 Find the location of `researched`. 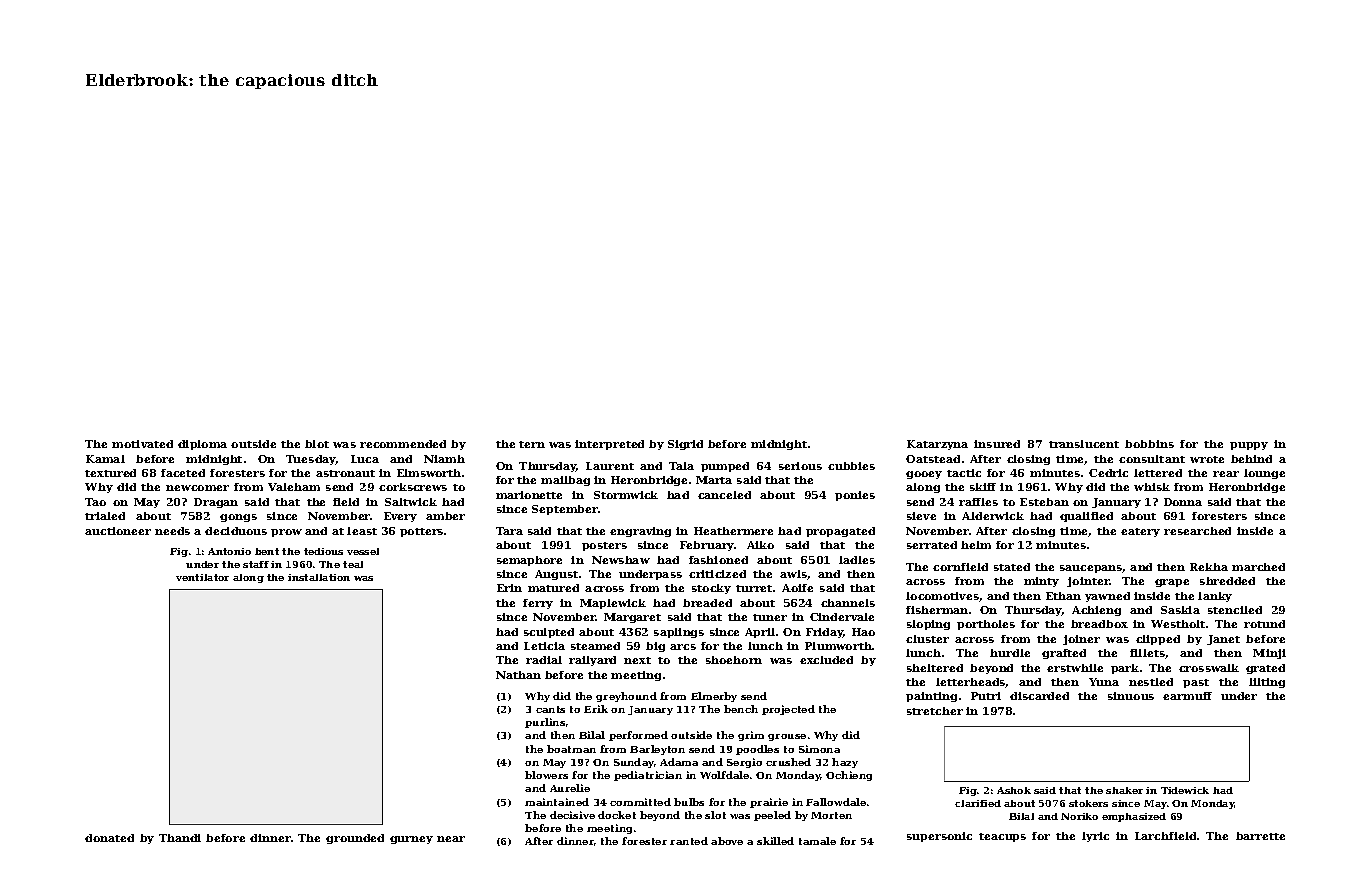

researched is located at coordinates (1197, 531).
